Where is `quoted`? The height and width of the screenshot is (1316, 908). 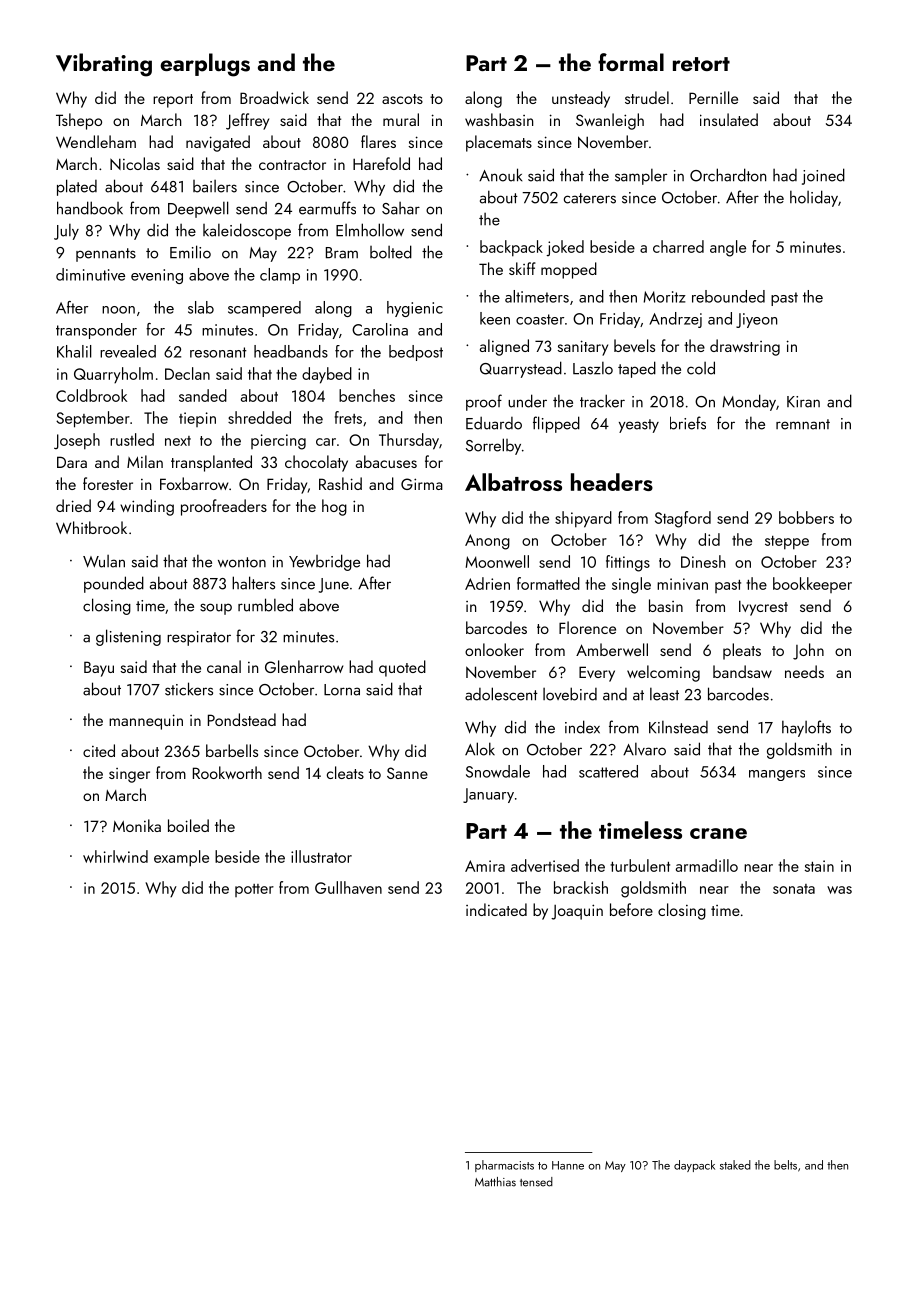 quoted is located at coordinates (402, 668).
